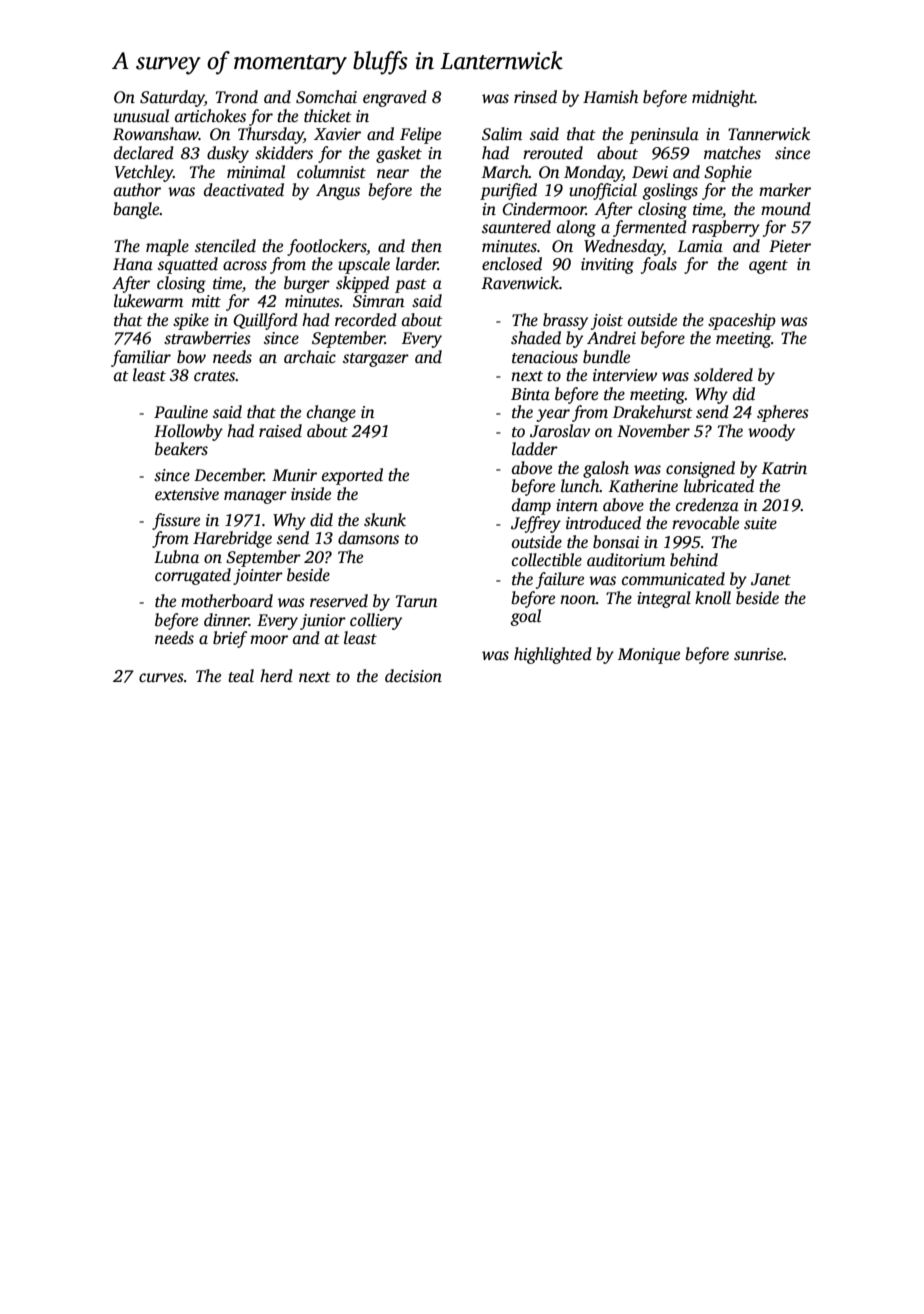  Describe the element at coordinates (512, 264) in the screenshot. I see `enclosed` at that location.
